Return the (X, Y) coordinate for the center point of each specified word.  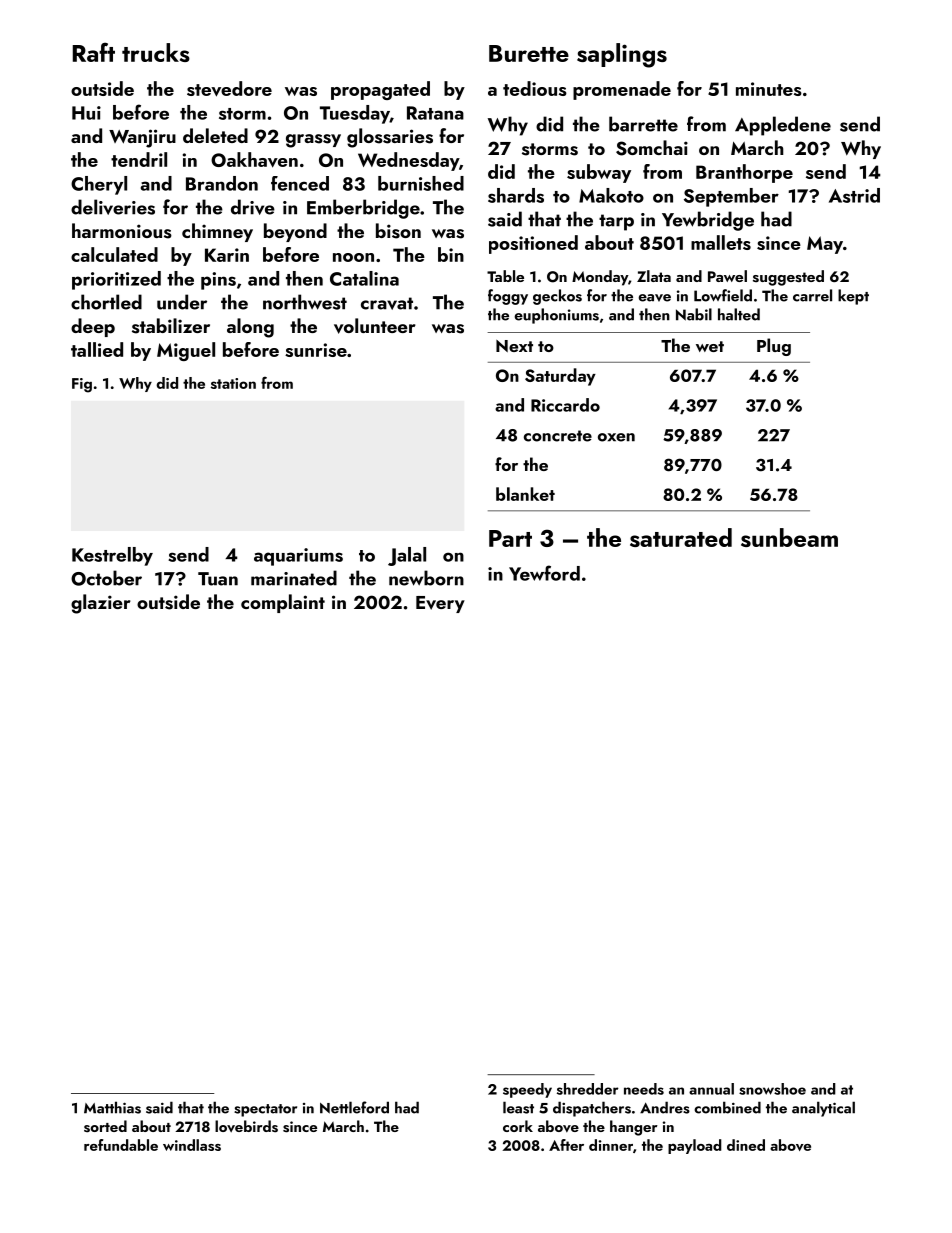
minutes (769, 89)
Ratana (435, 113)
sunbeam (789, 537)
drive (253, 207)
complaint (283, 603)
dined (746, 1145)
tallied (97, 349)
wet (710, 346)
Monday (600, 278)
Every (440, 604)
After (566, 1145)
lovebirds (246, 1126)
